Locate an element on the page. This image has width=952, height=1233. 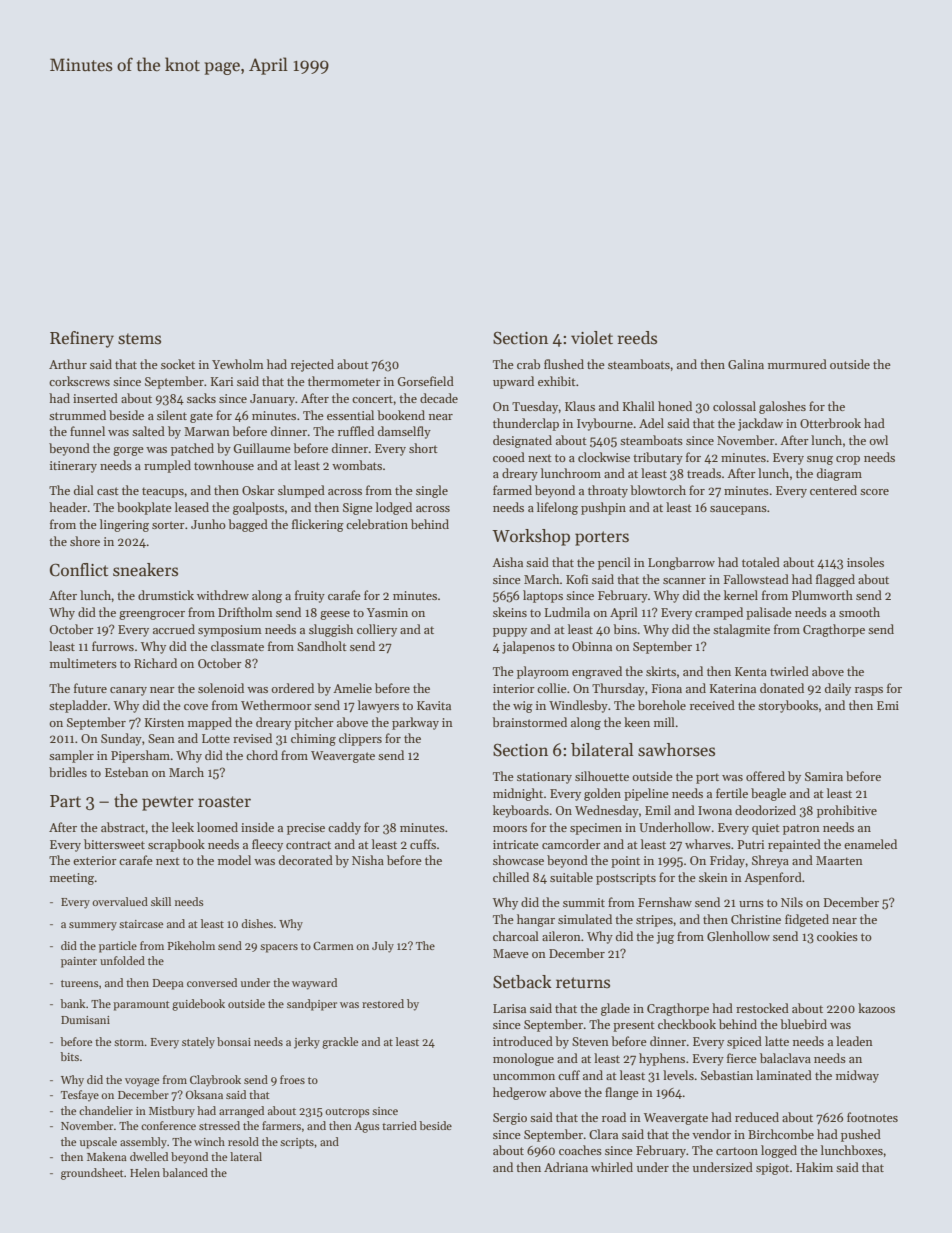
spigot is located at coordinates (772, 1169).
